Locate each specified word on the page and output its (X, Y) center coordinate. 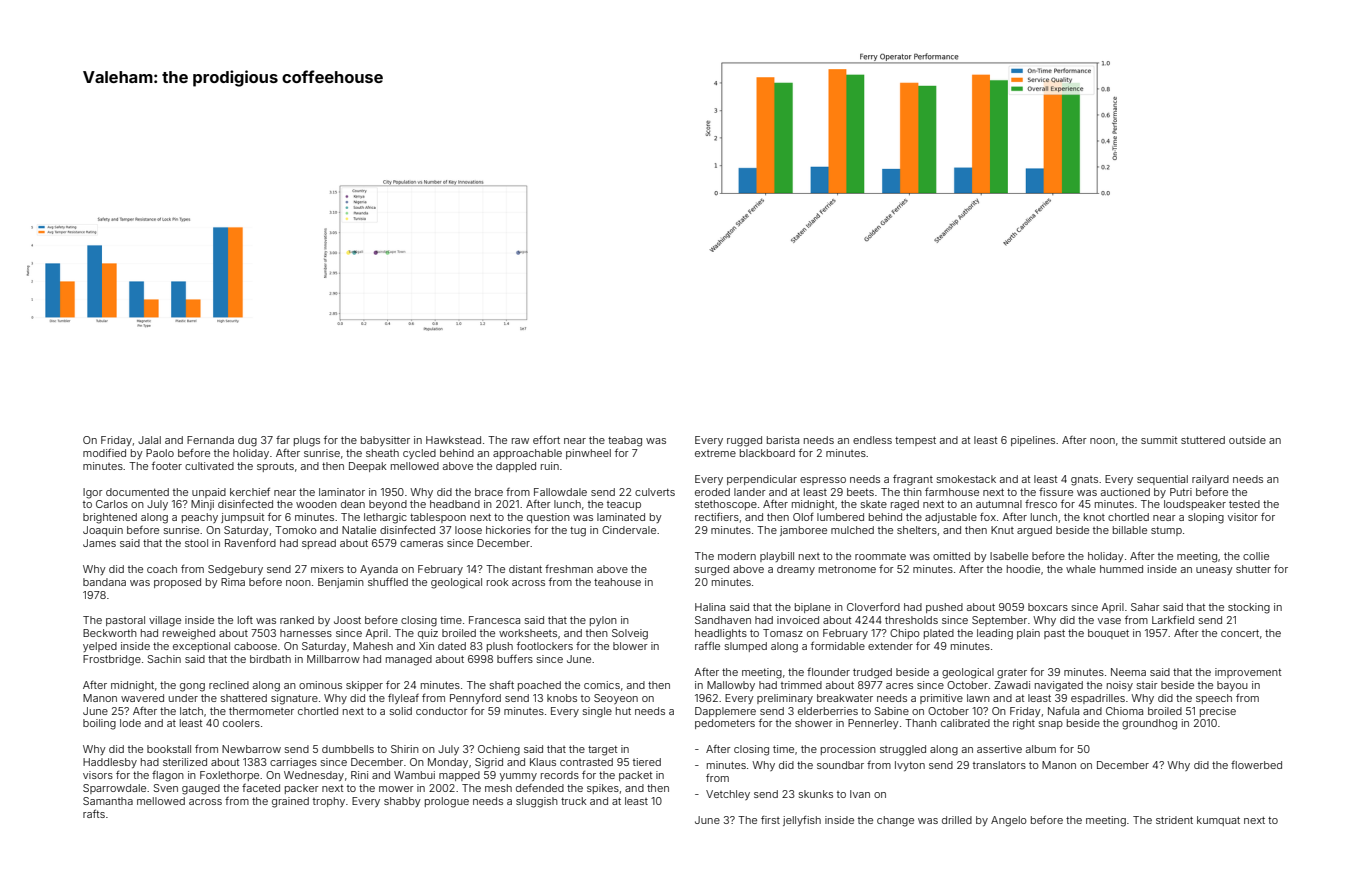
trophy (329, 802)
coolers (241, 723)
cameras (421, 544)
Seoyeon (616, 699)
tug (578, 532)
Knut (1002, 530)
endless (872, 440)
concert (1240, 633)
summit (1159, 440)
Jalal (149, 440)
